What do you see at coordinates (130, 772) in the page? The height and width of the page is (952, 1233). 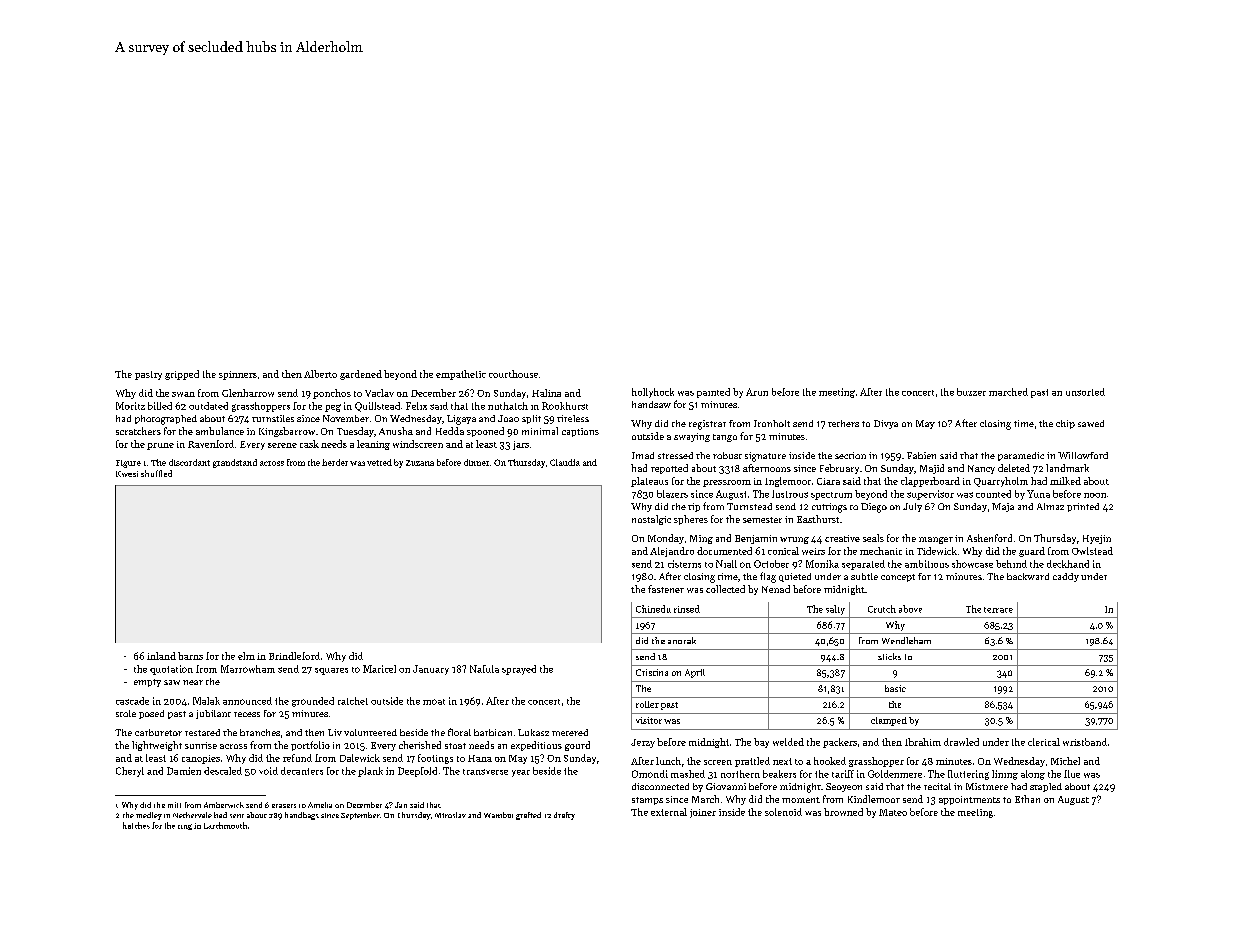 I see `Cheryl` at bounding box center [130, 772].
